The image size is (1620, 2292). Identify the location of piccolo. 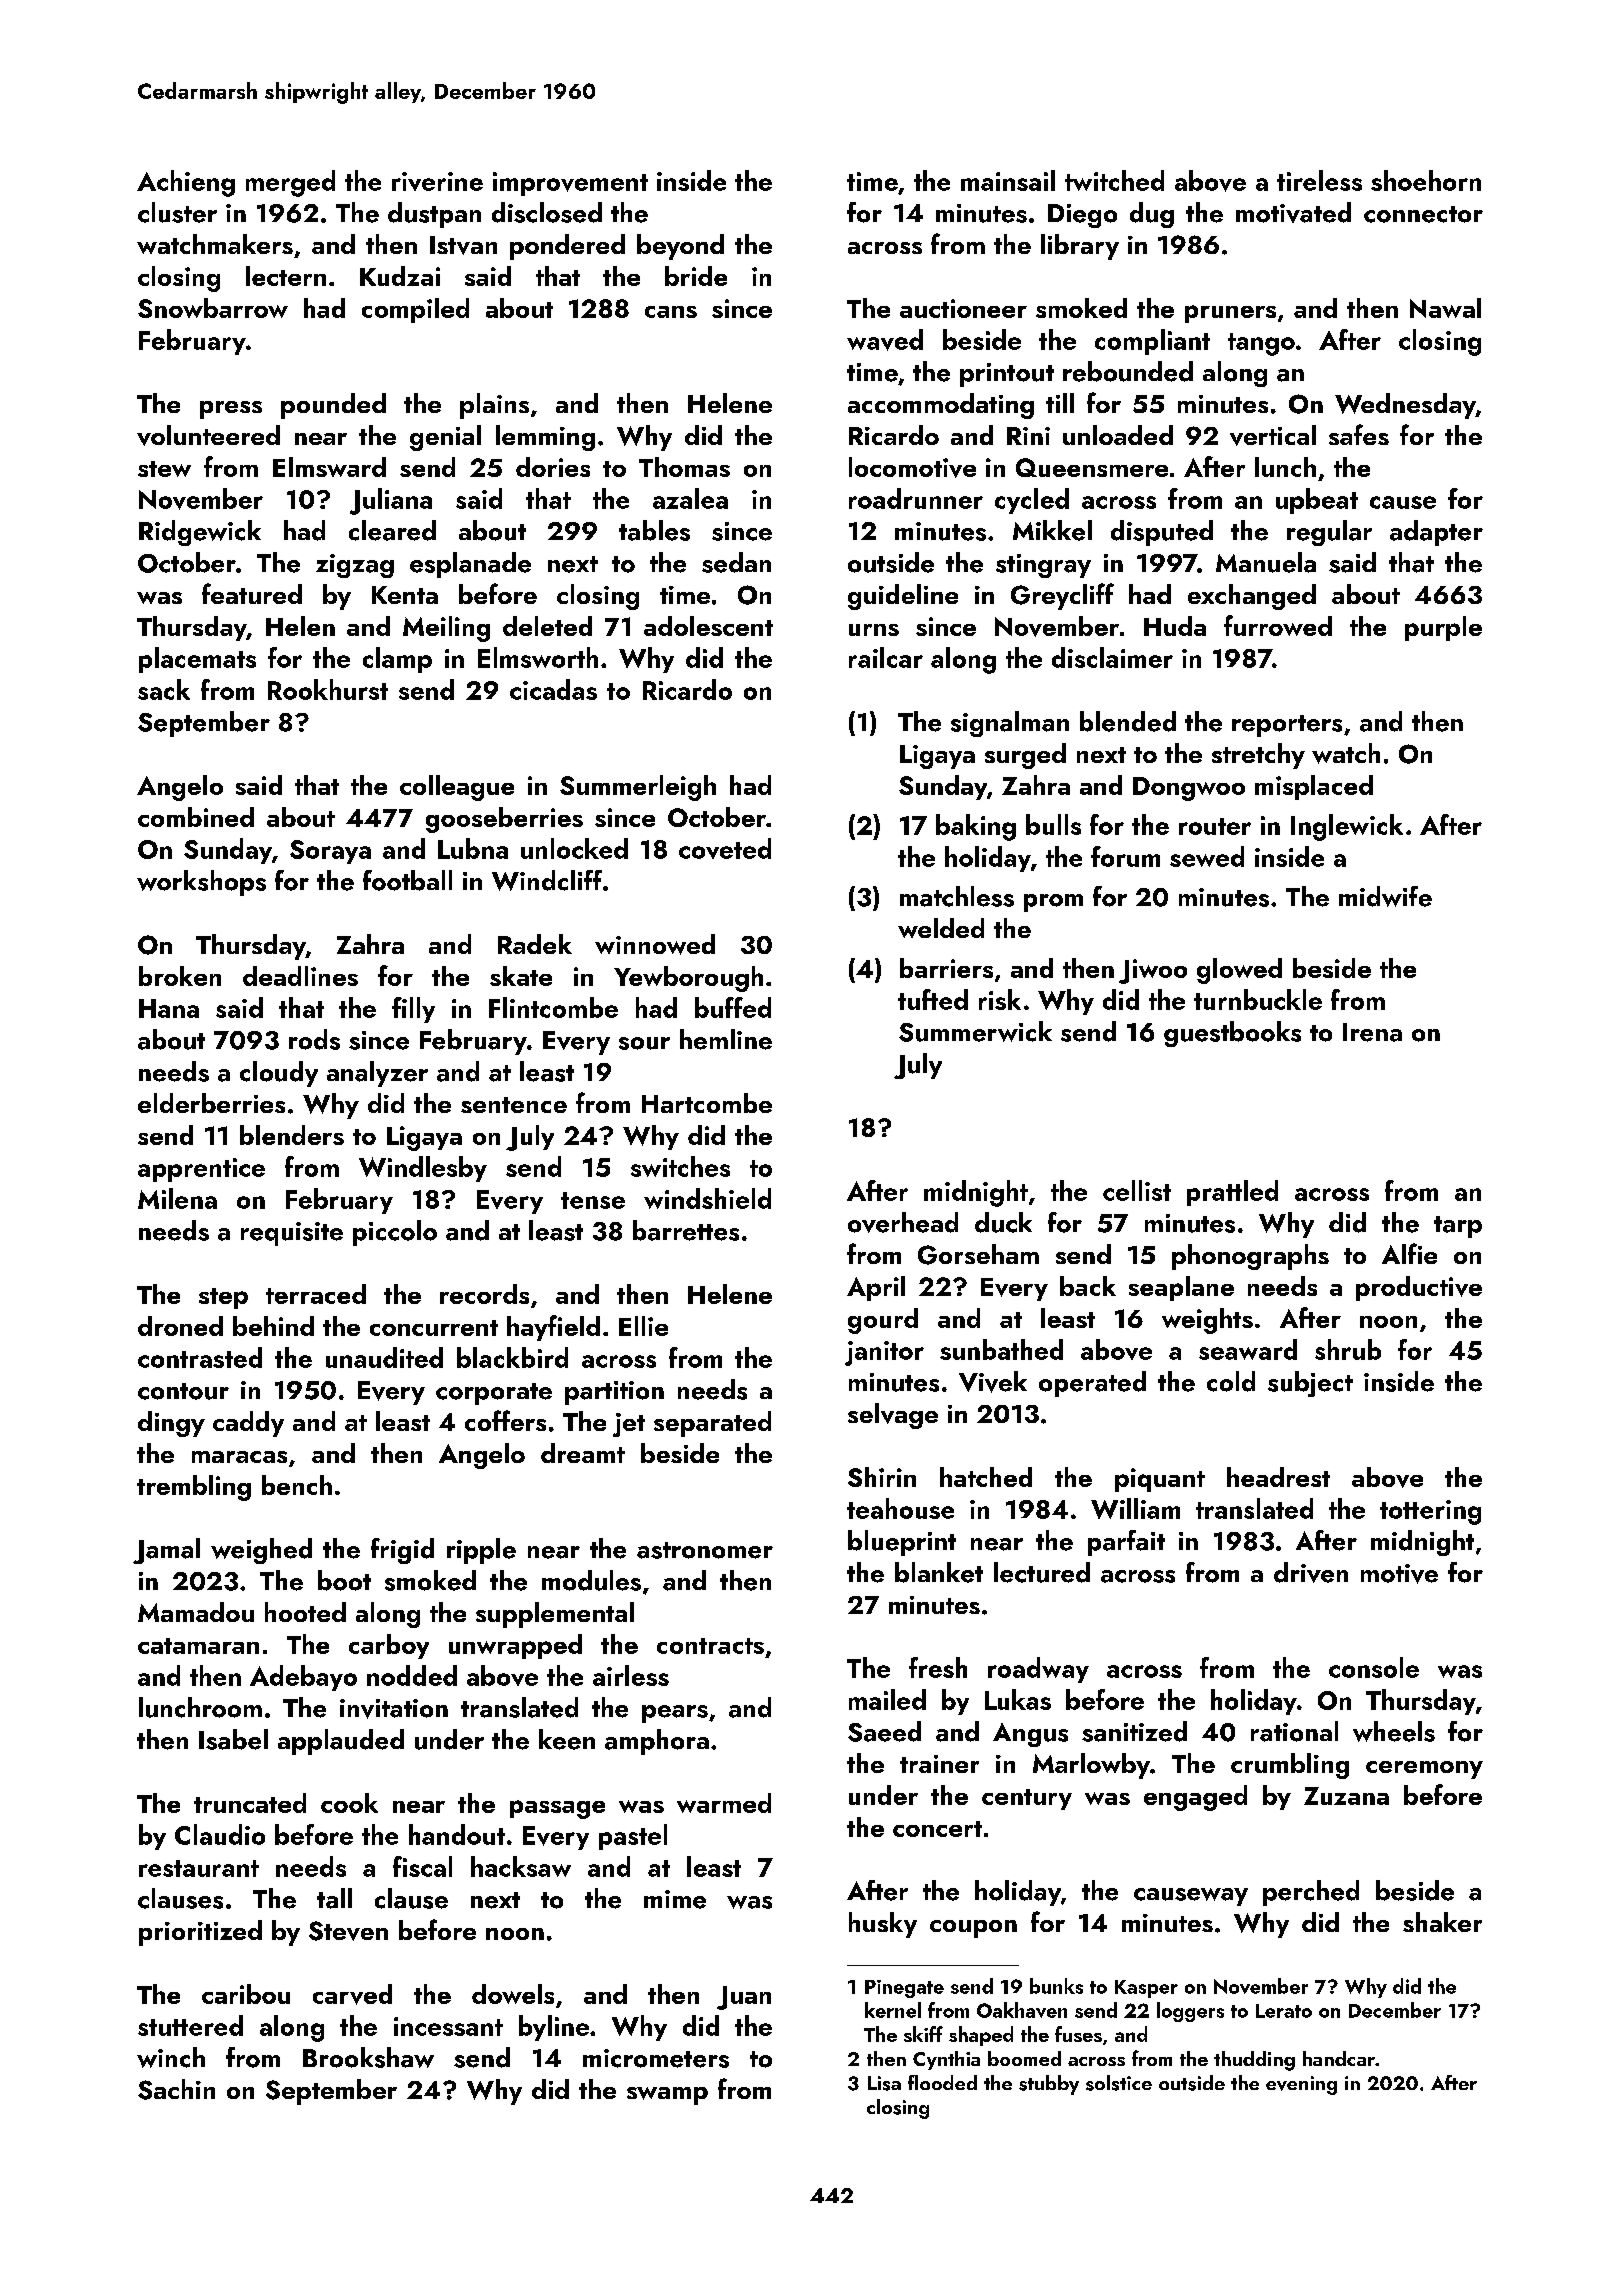
(395, 1233).
